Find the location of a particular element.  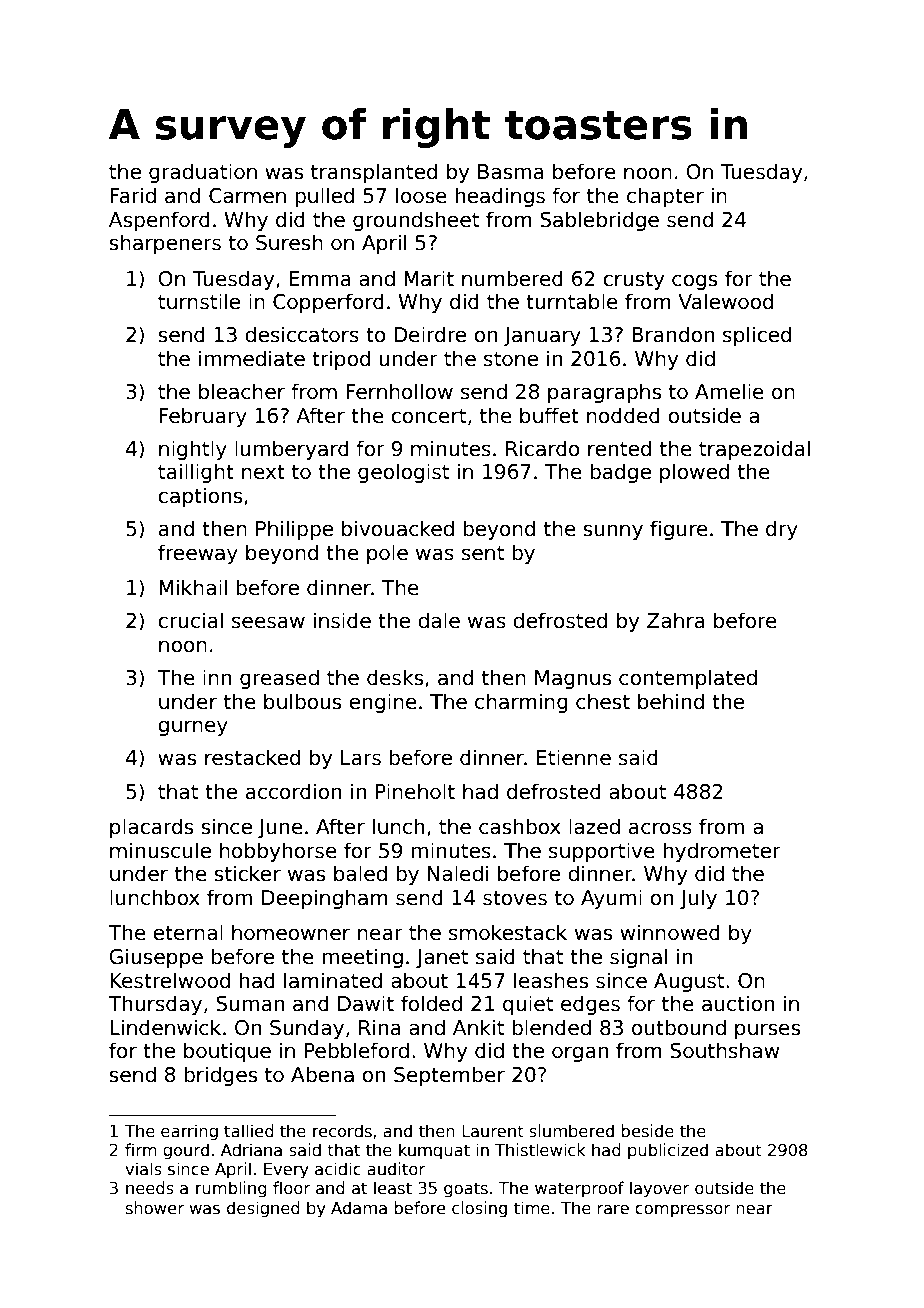

captions is located at coordinates (200, 497).
